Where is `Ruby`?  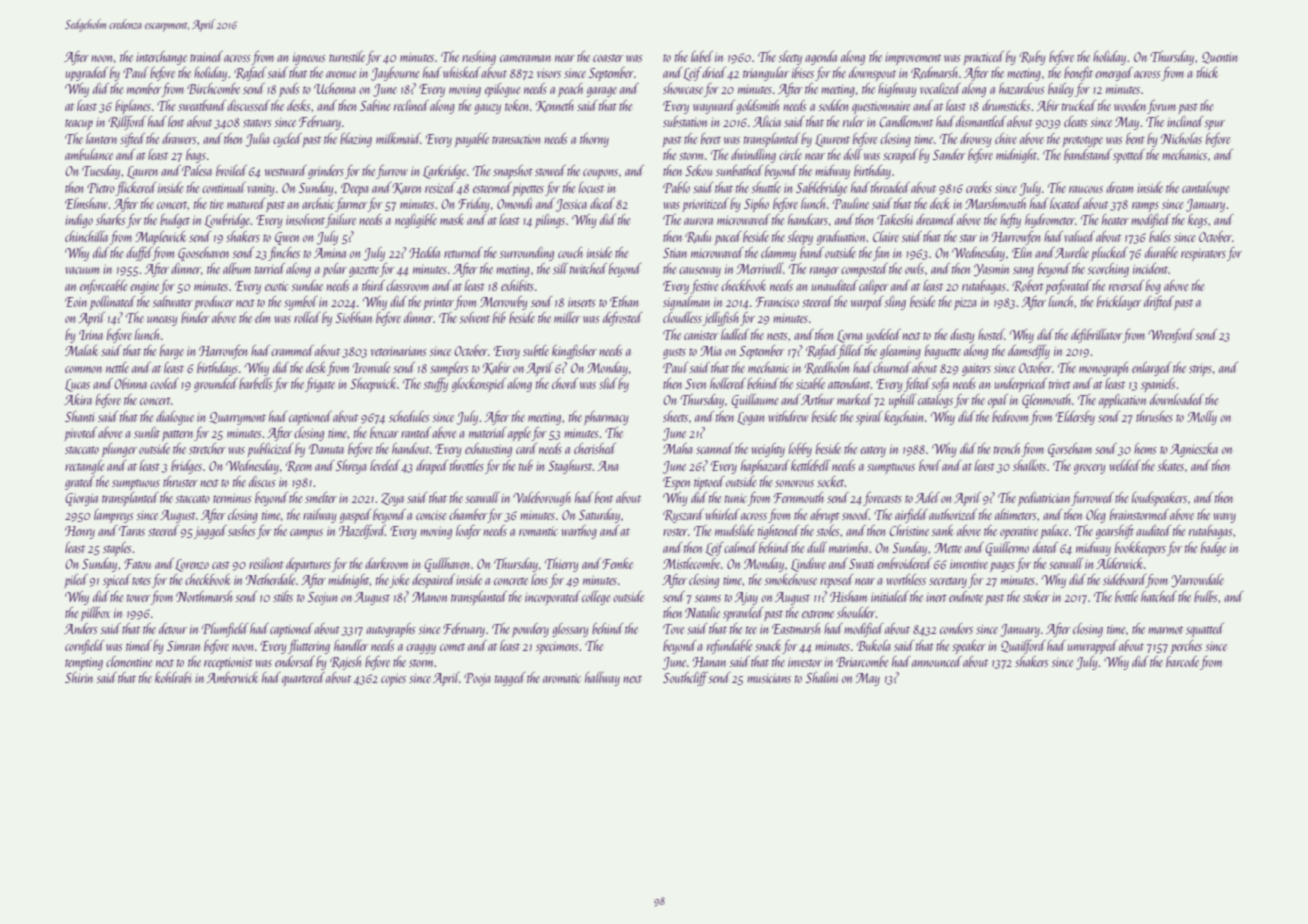
Ruby is located at coordinates (1032, 58).
